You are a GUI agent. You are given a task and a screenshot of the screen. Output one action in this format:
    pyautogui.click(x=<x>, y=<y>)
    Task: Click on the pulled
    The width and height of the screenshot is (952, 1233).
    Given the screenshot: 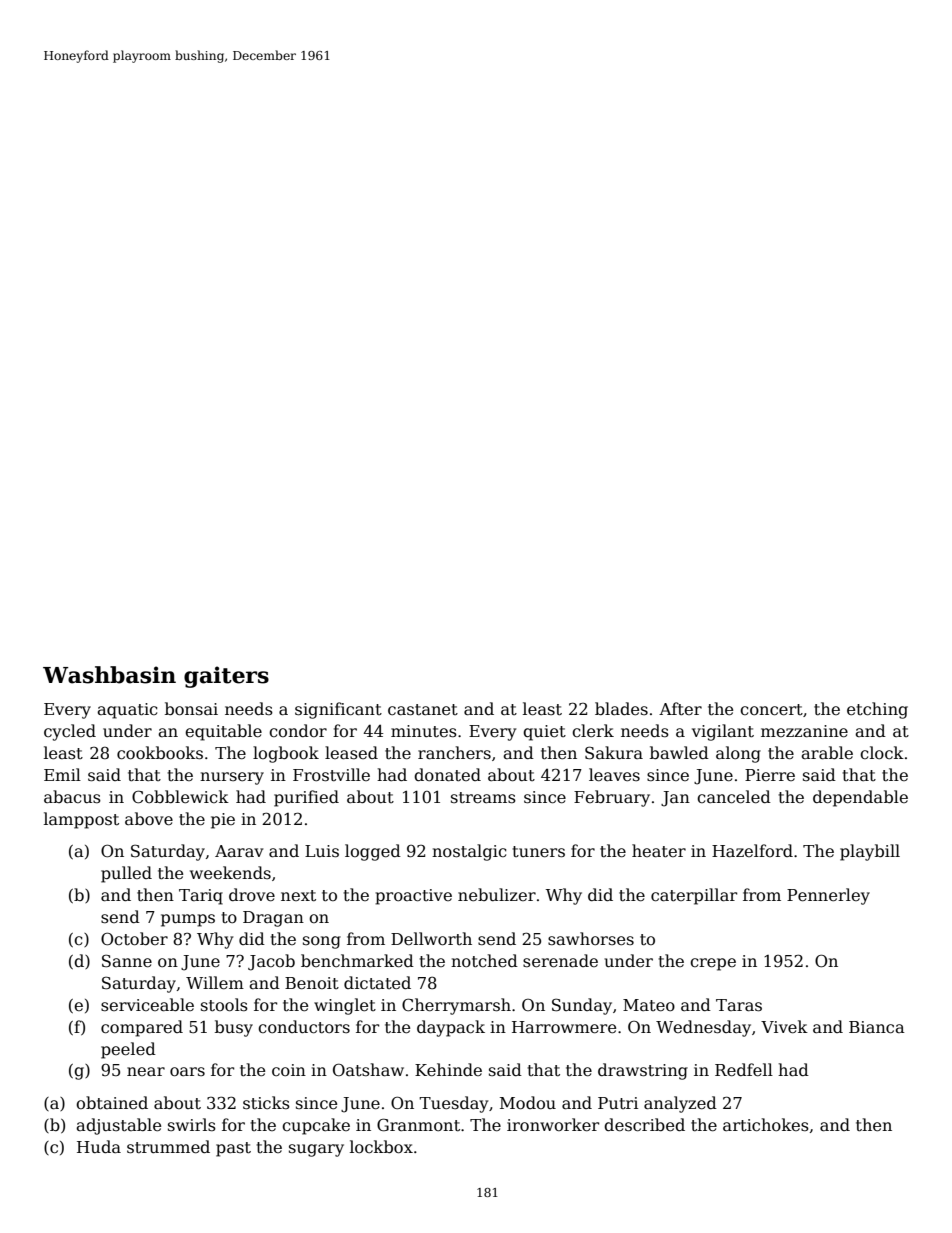 What is the action you would take?
    pyautogui.click(x=126, y=874)
